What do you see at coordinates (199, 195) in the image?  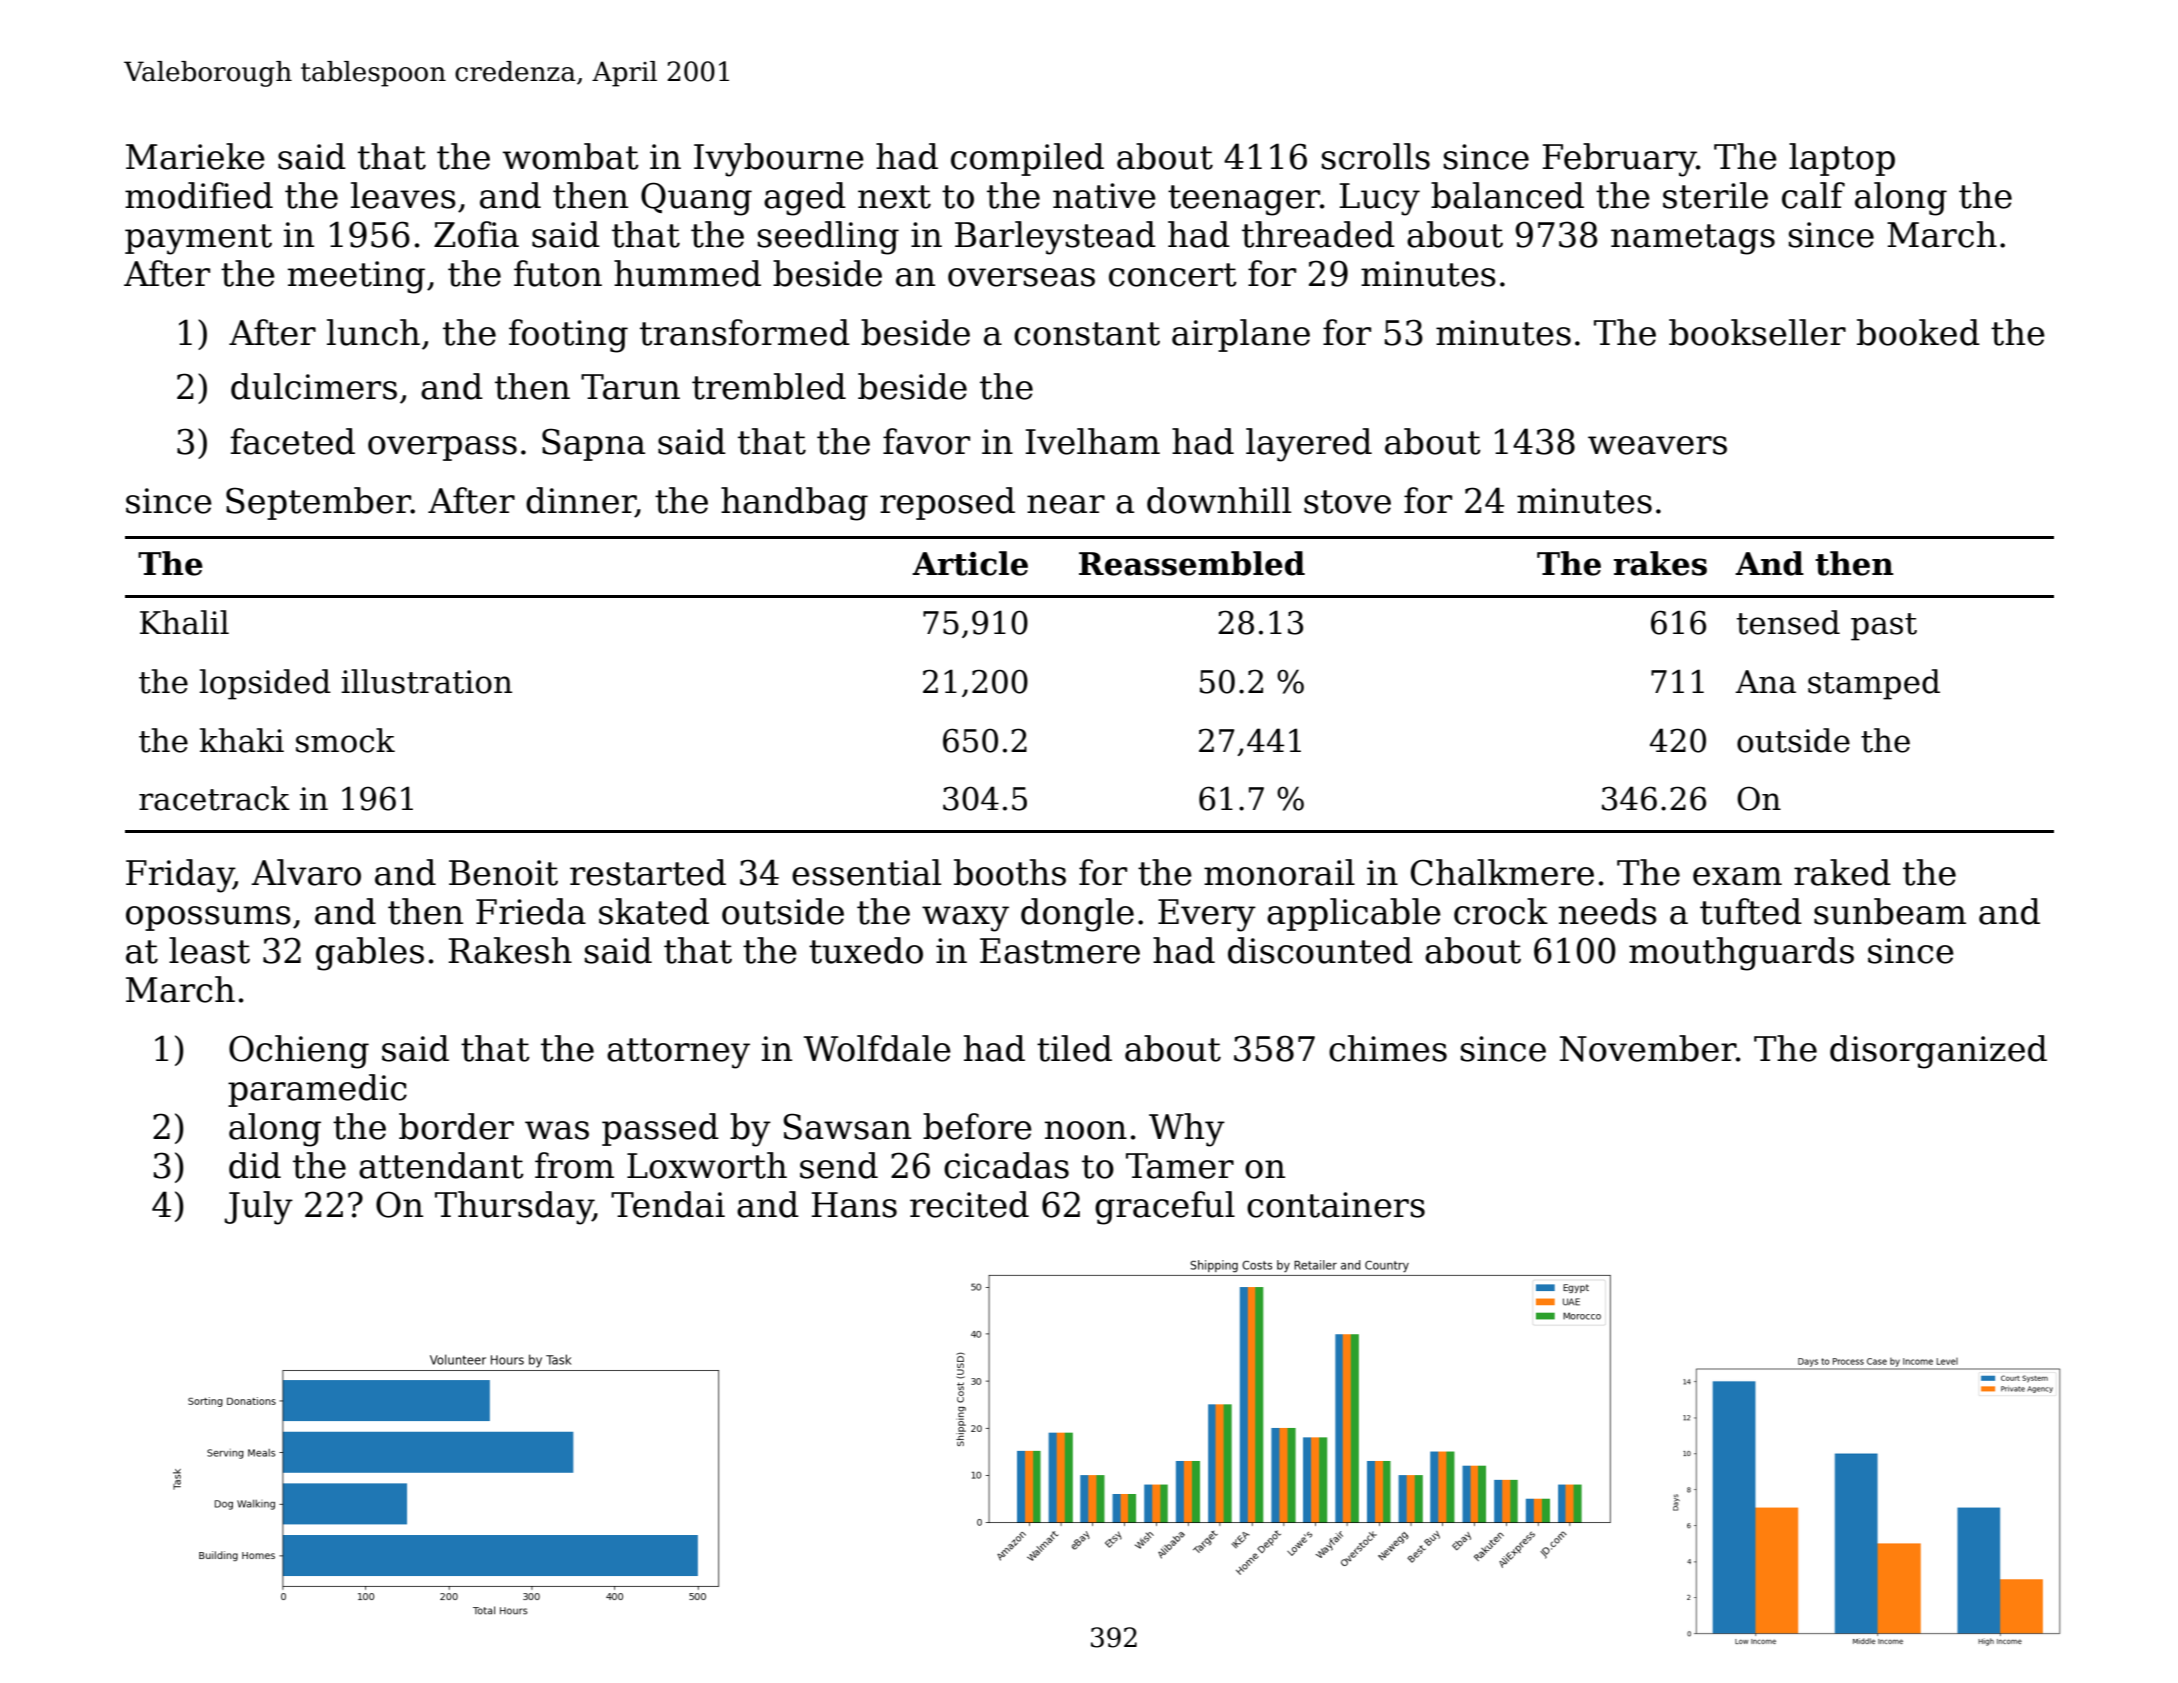 I see `modified` at bounding box center [199, 195].
